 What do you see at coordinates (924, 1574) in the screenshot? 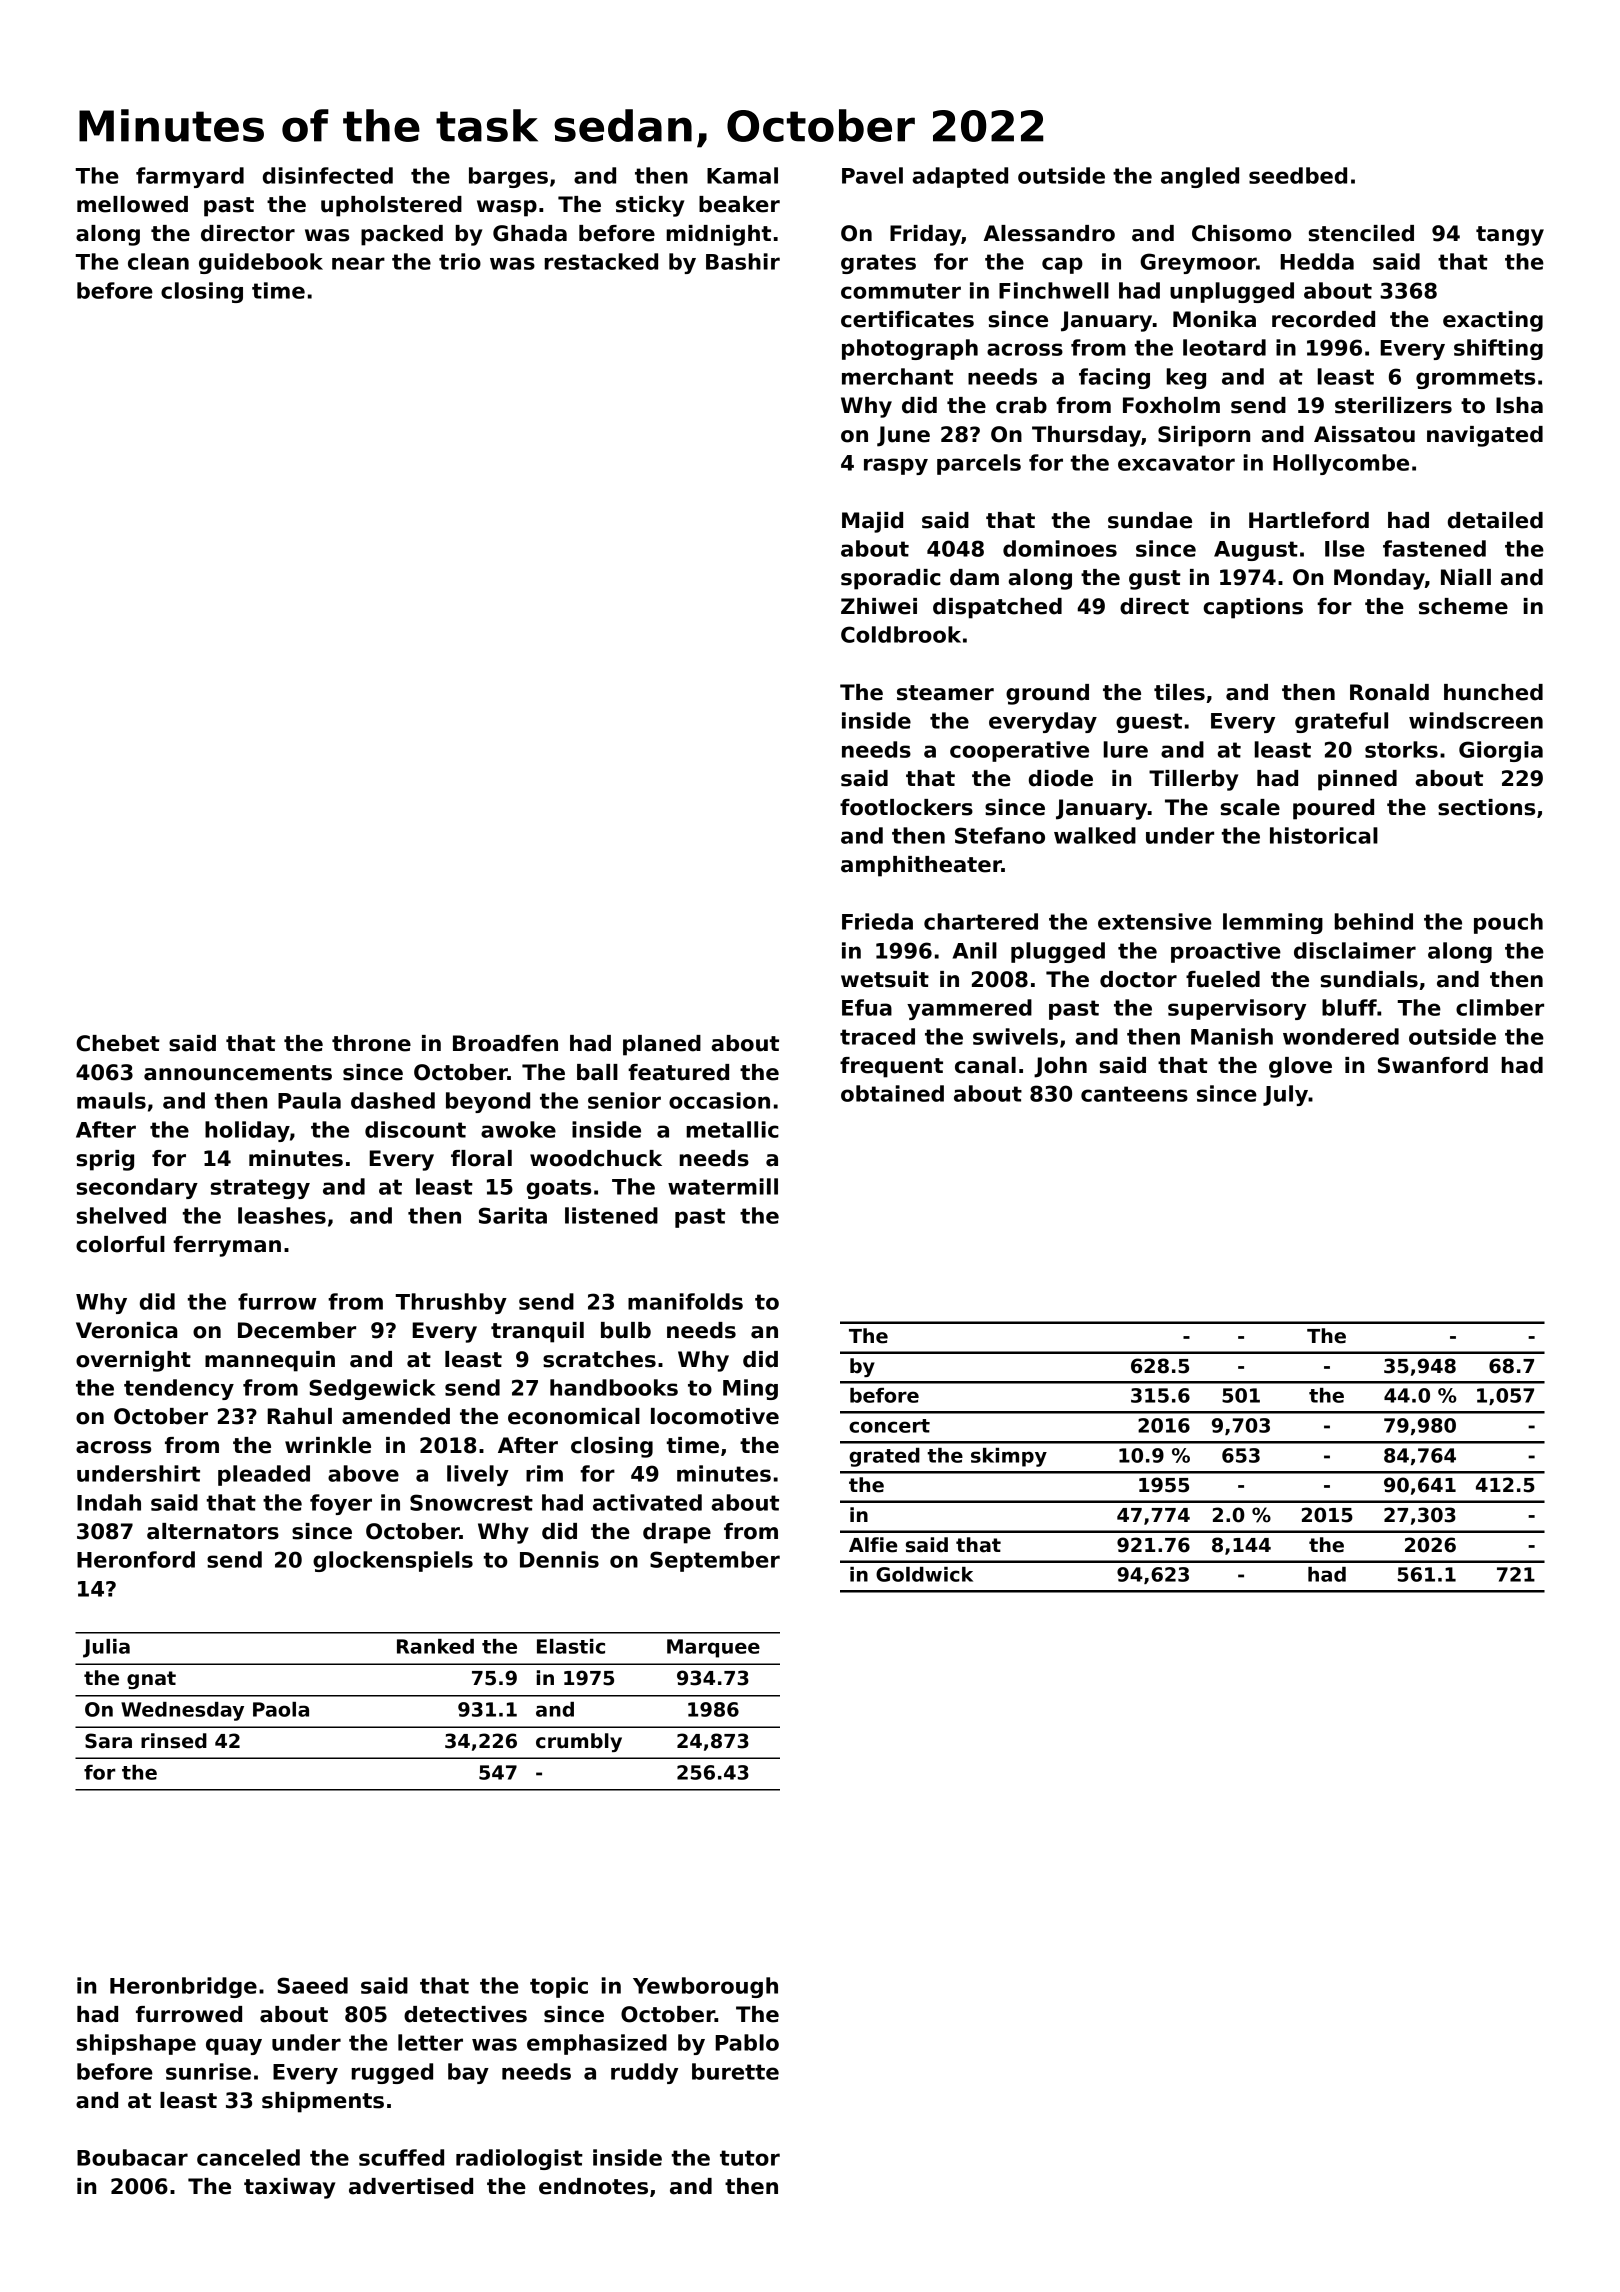
I see `Goldwick` at bounding box center [924, 1574].
